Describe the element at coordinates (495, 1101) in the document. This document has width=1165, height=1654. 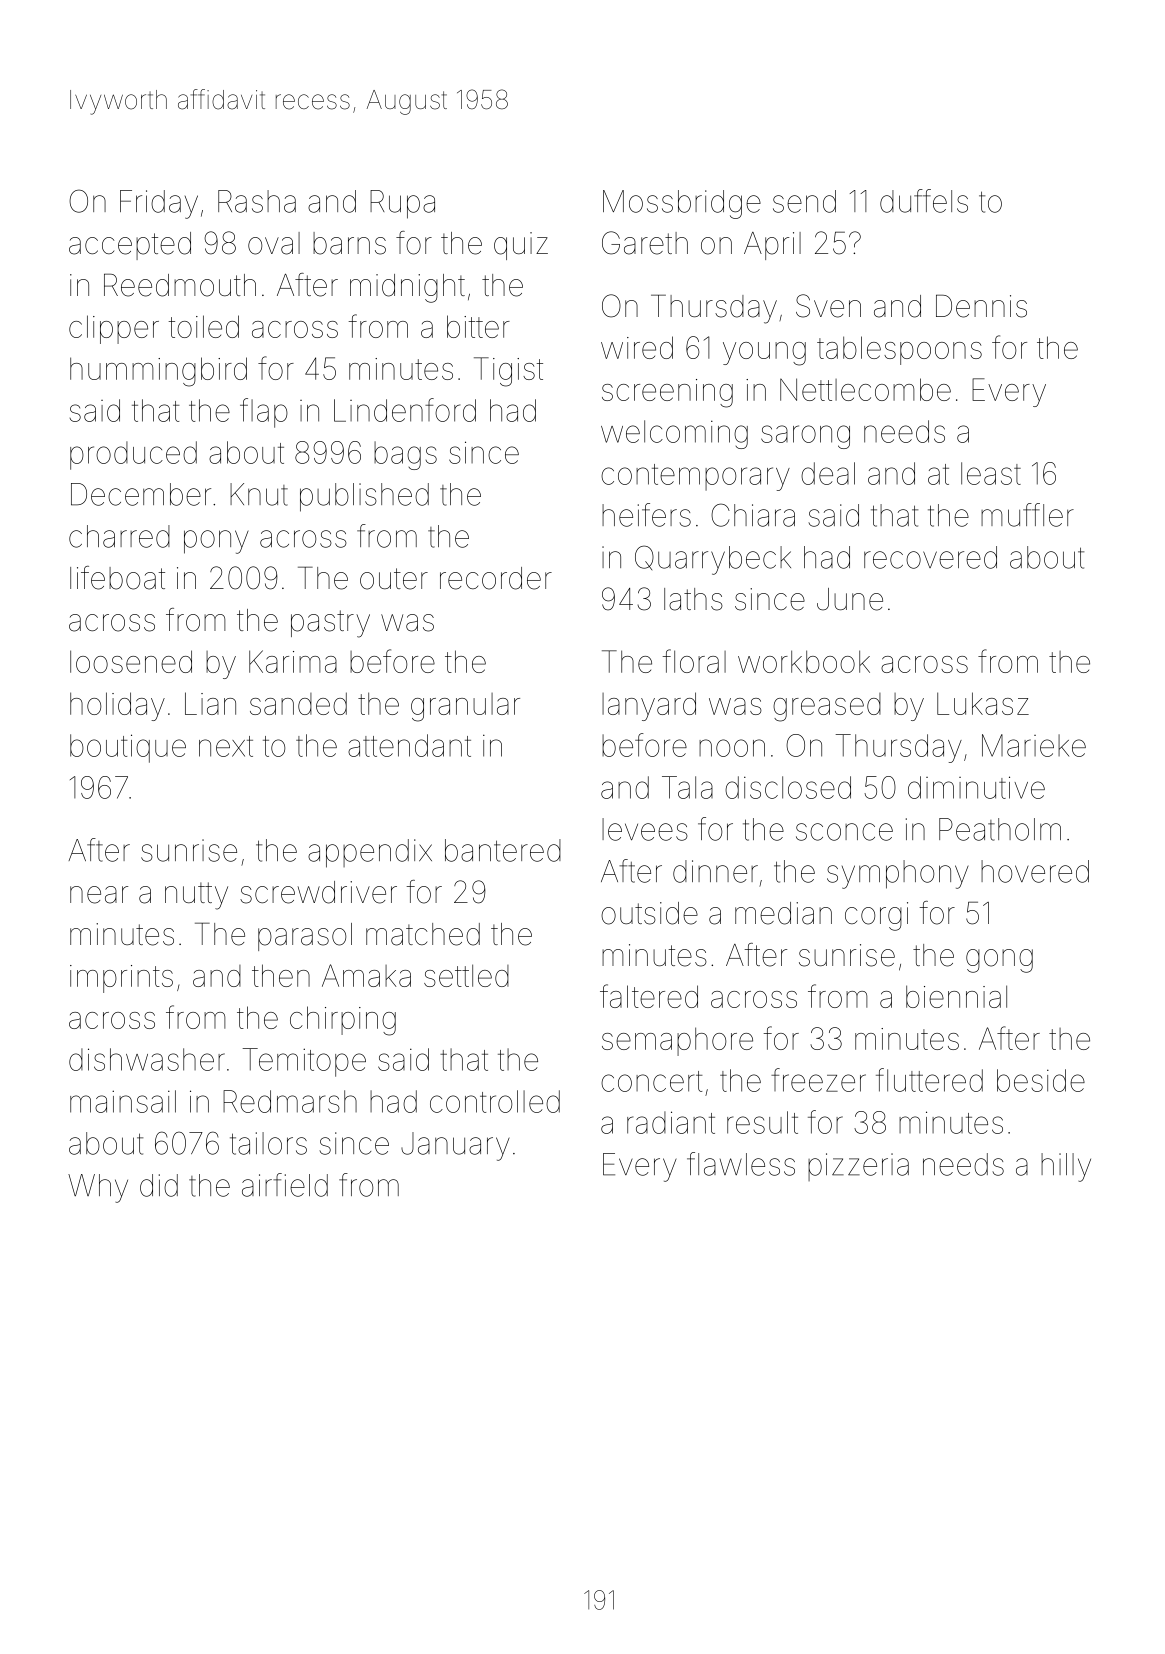
I see `controlled` at that location.
